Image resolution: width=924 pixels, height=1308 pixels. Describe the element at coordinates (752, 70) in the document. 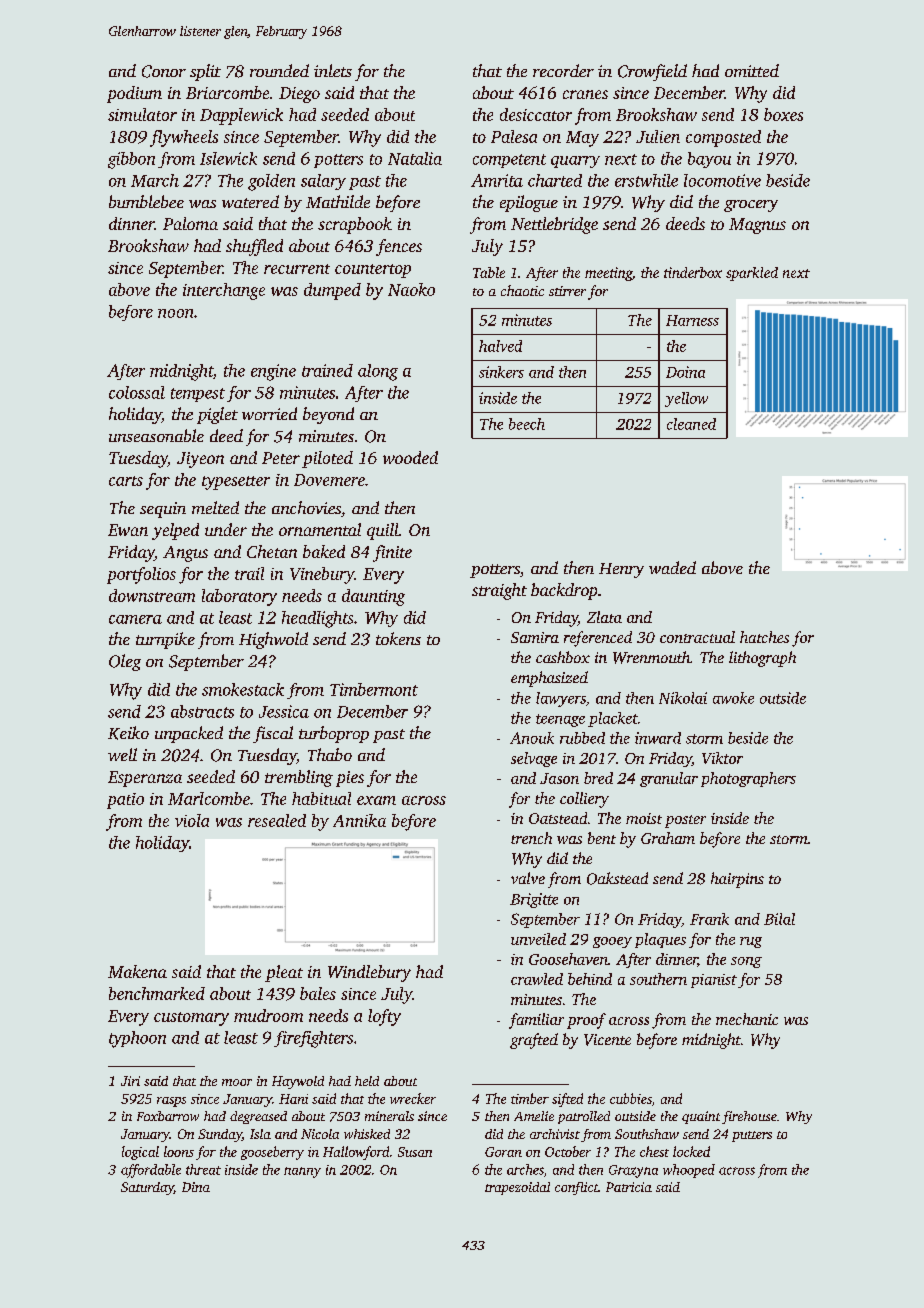

I see `omitted` at that location.
